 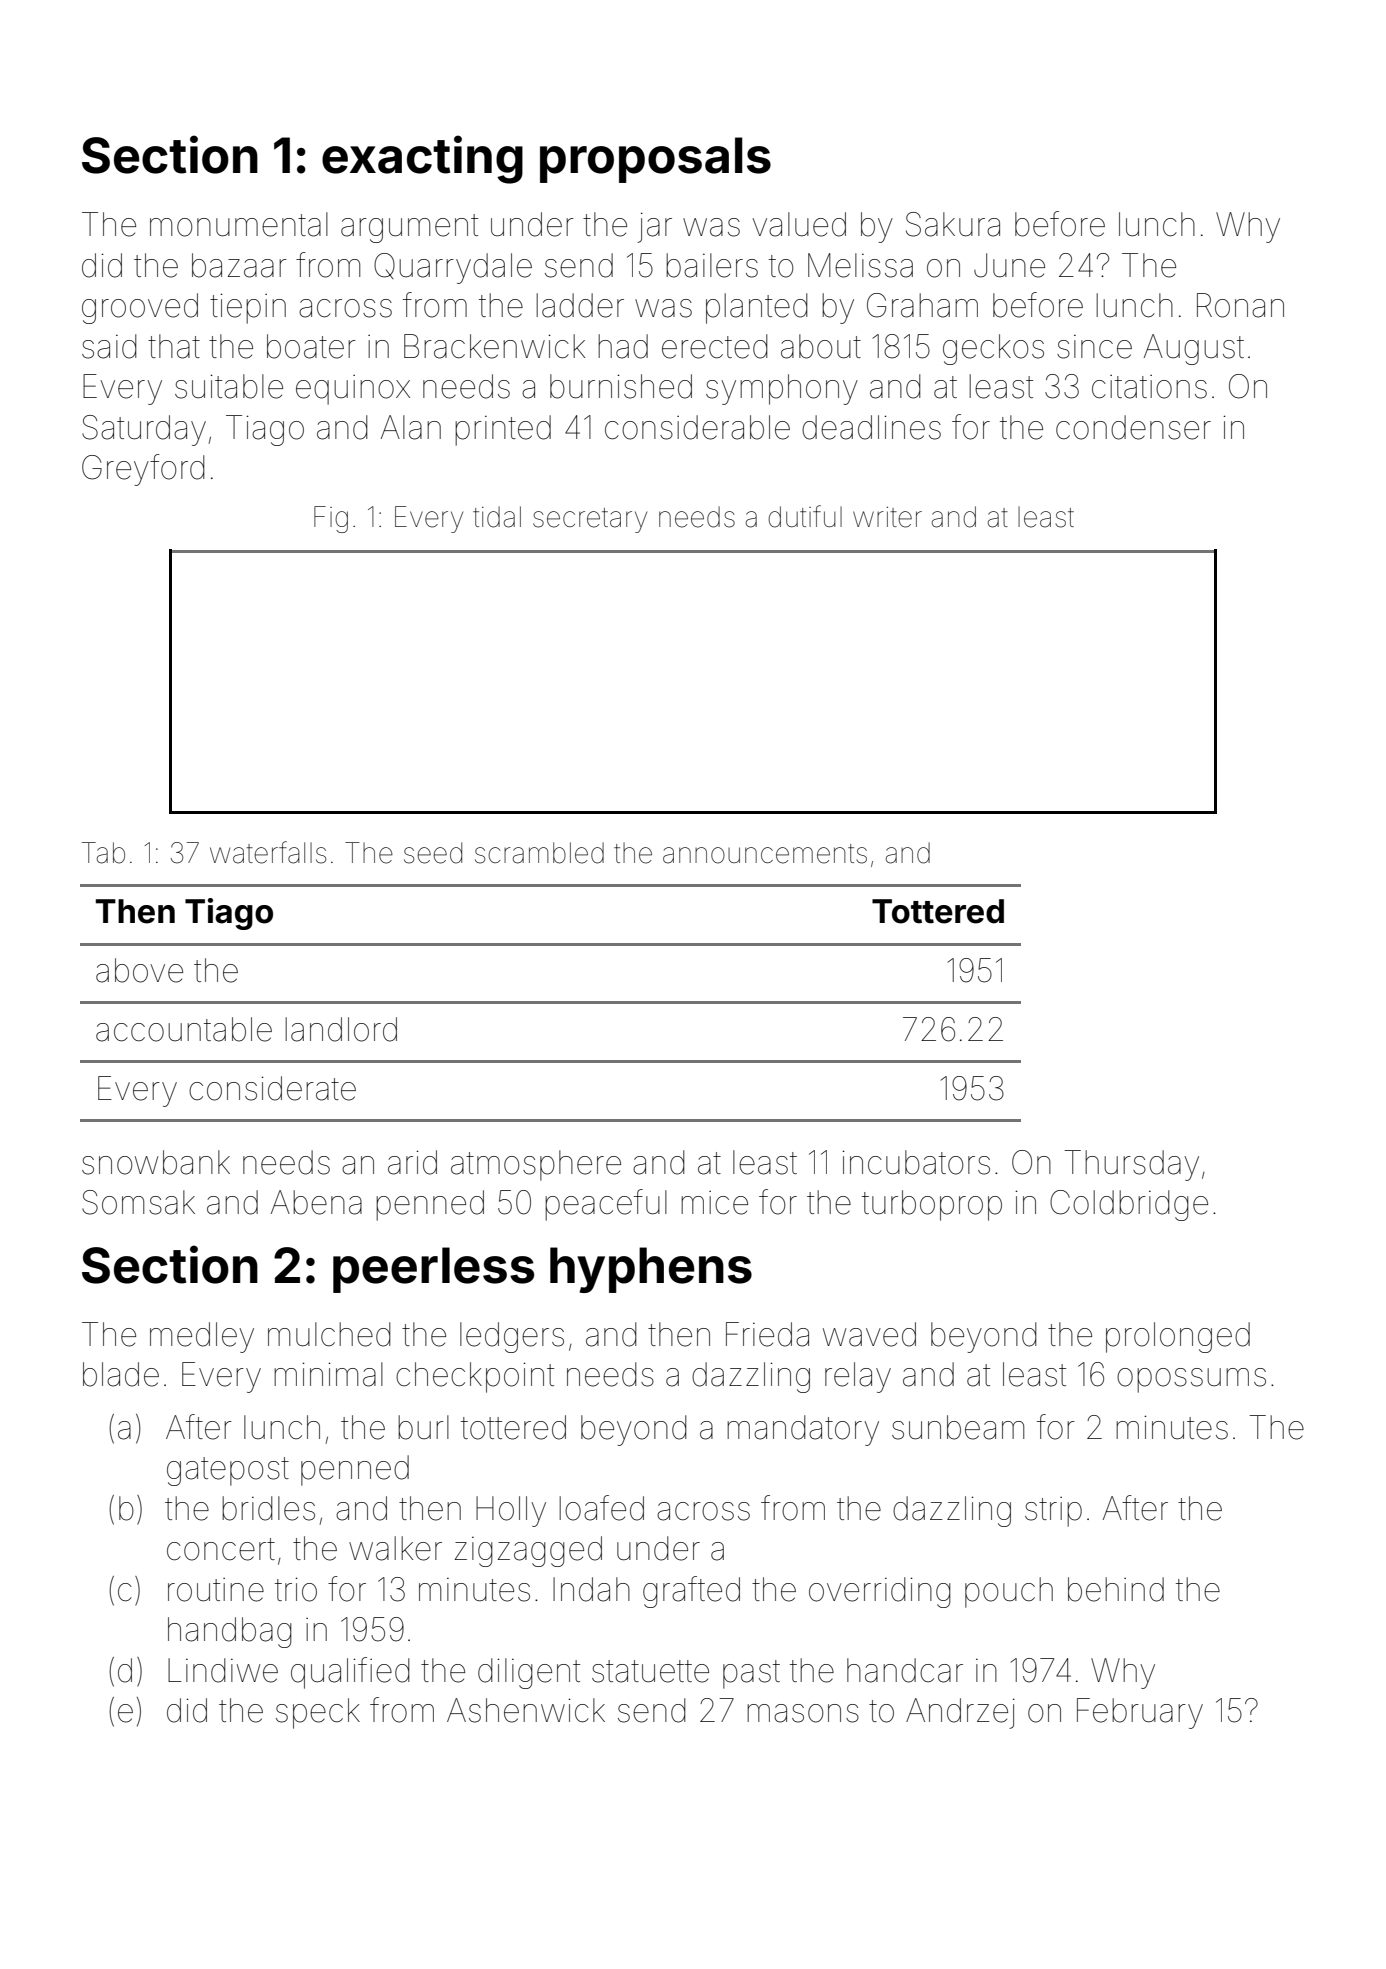 What do you see at coordinates (1129, 1205) in the screenshot?
I see `Coldbridge` at bounding box center [1129, 1205].
